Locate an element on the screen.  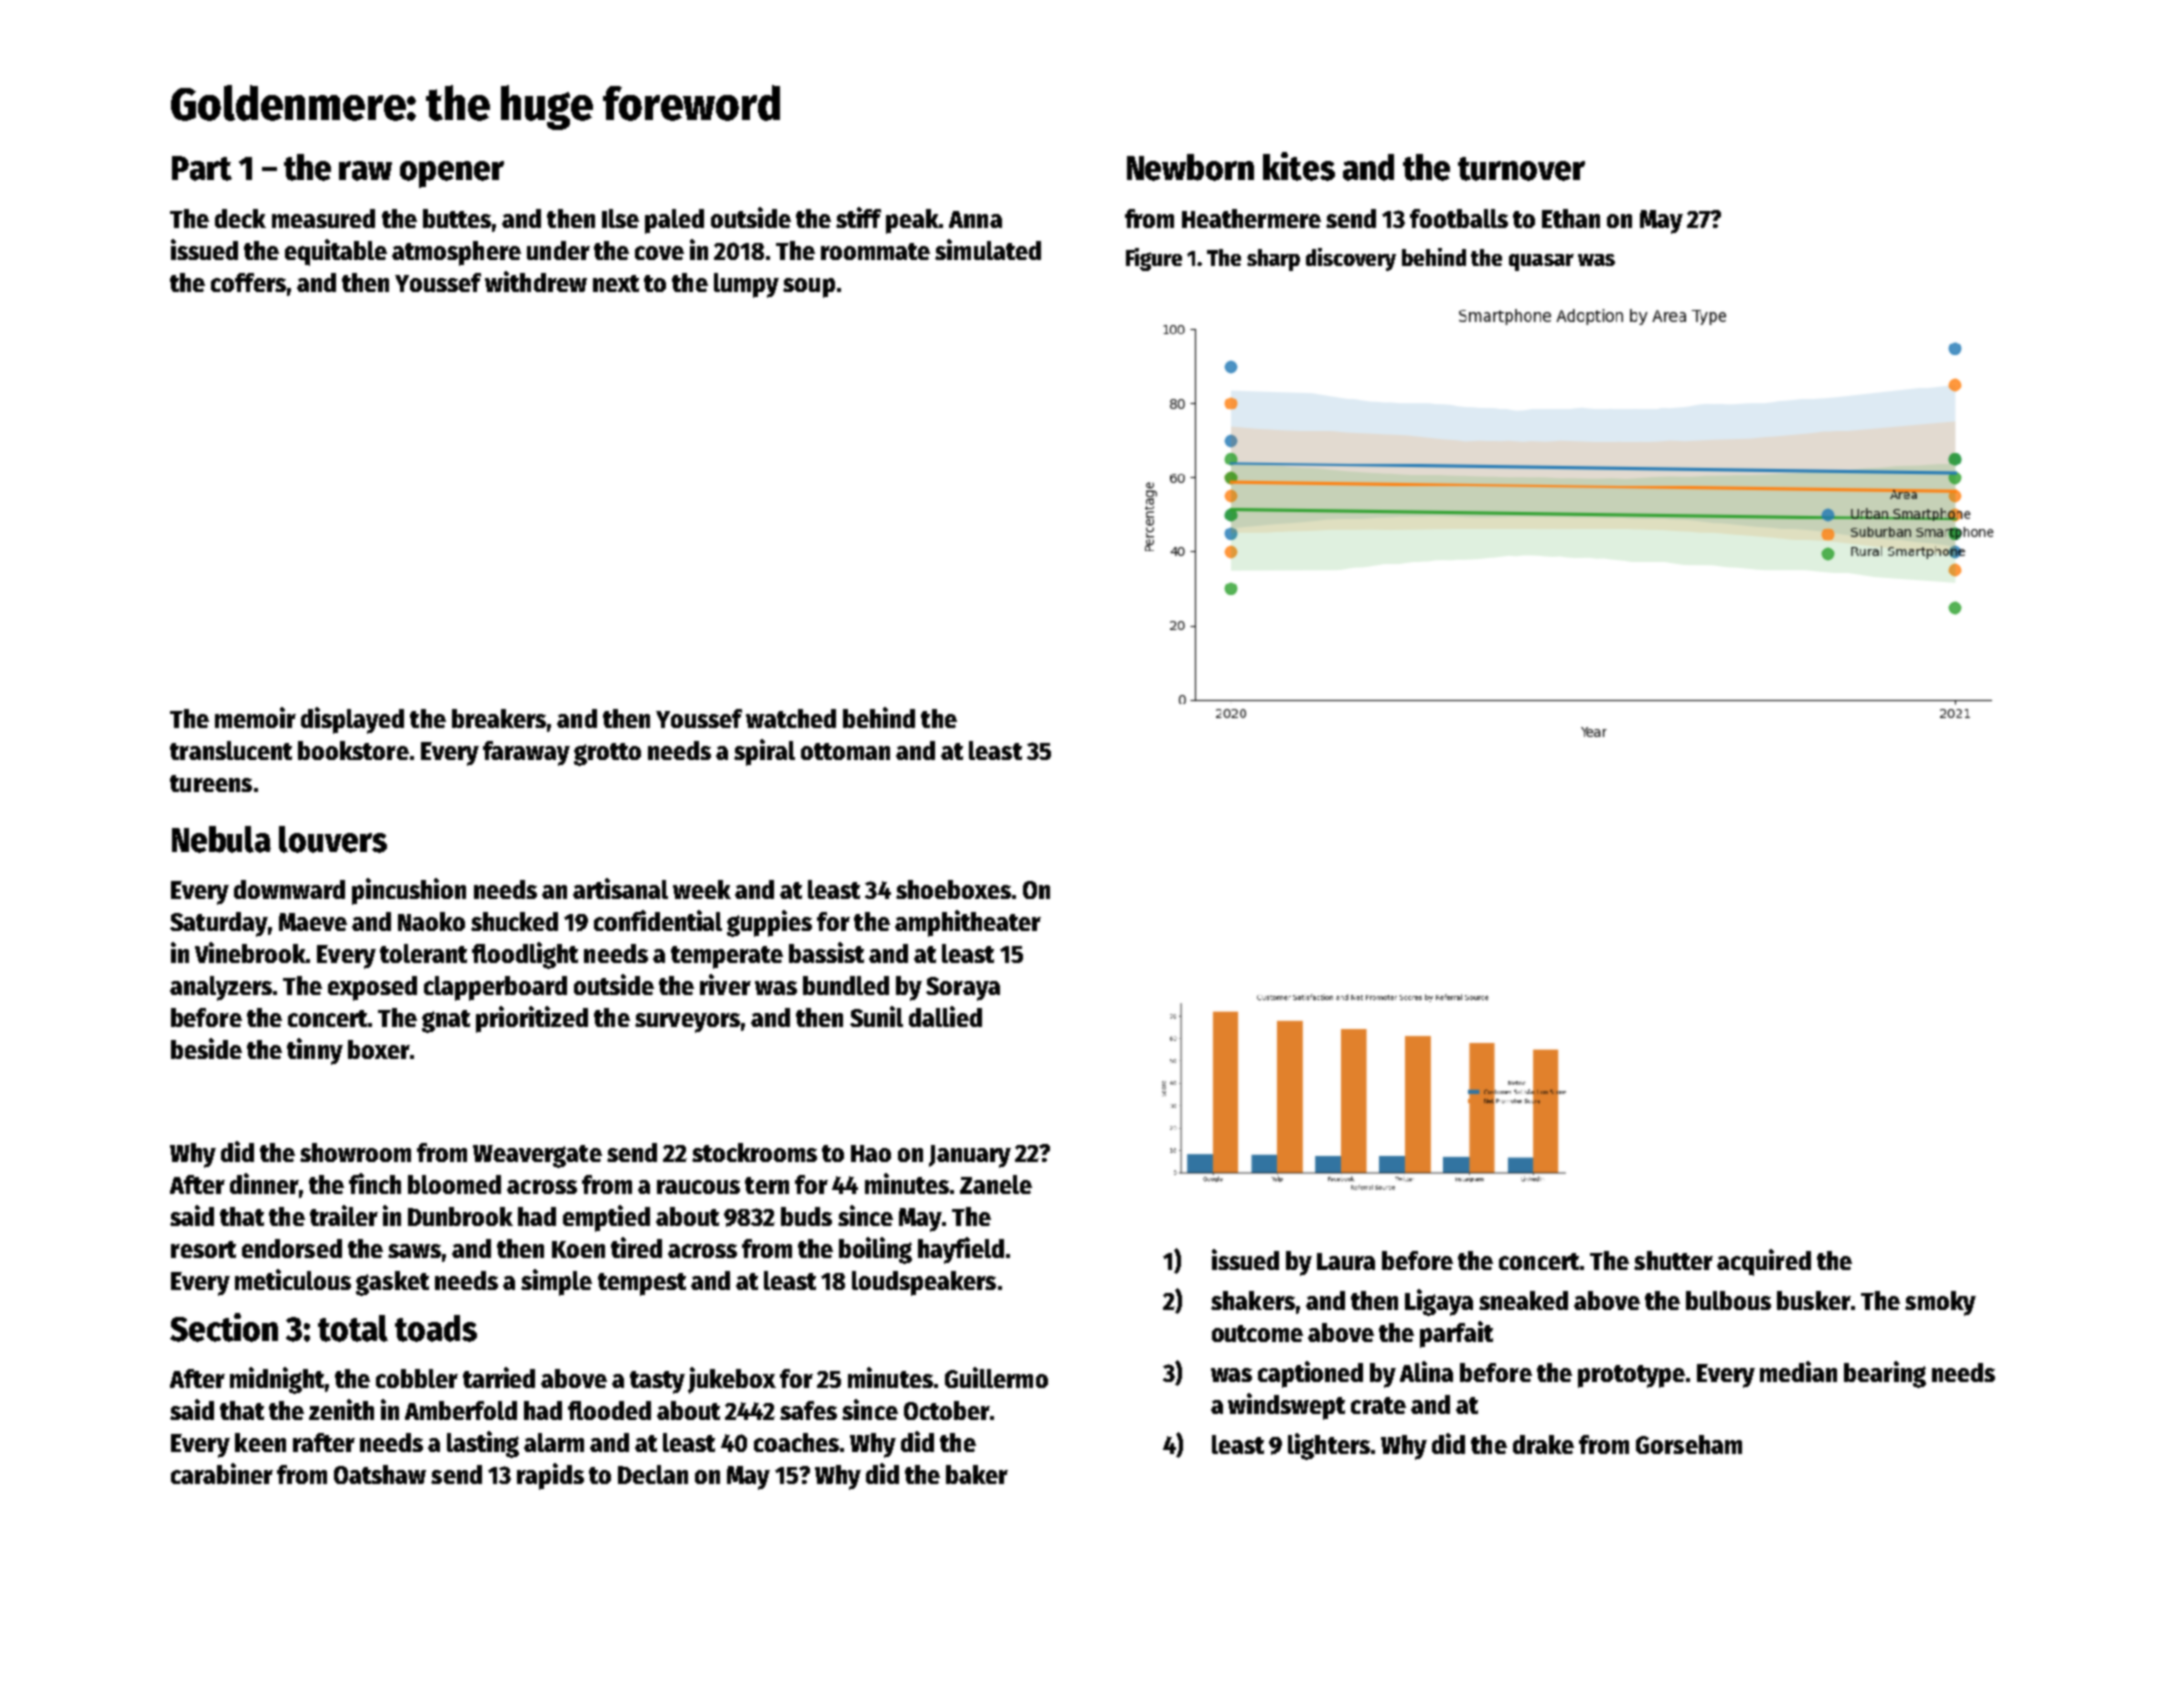
quasar is located at coordinates (1541, 262).
